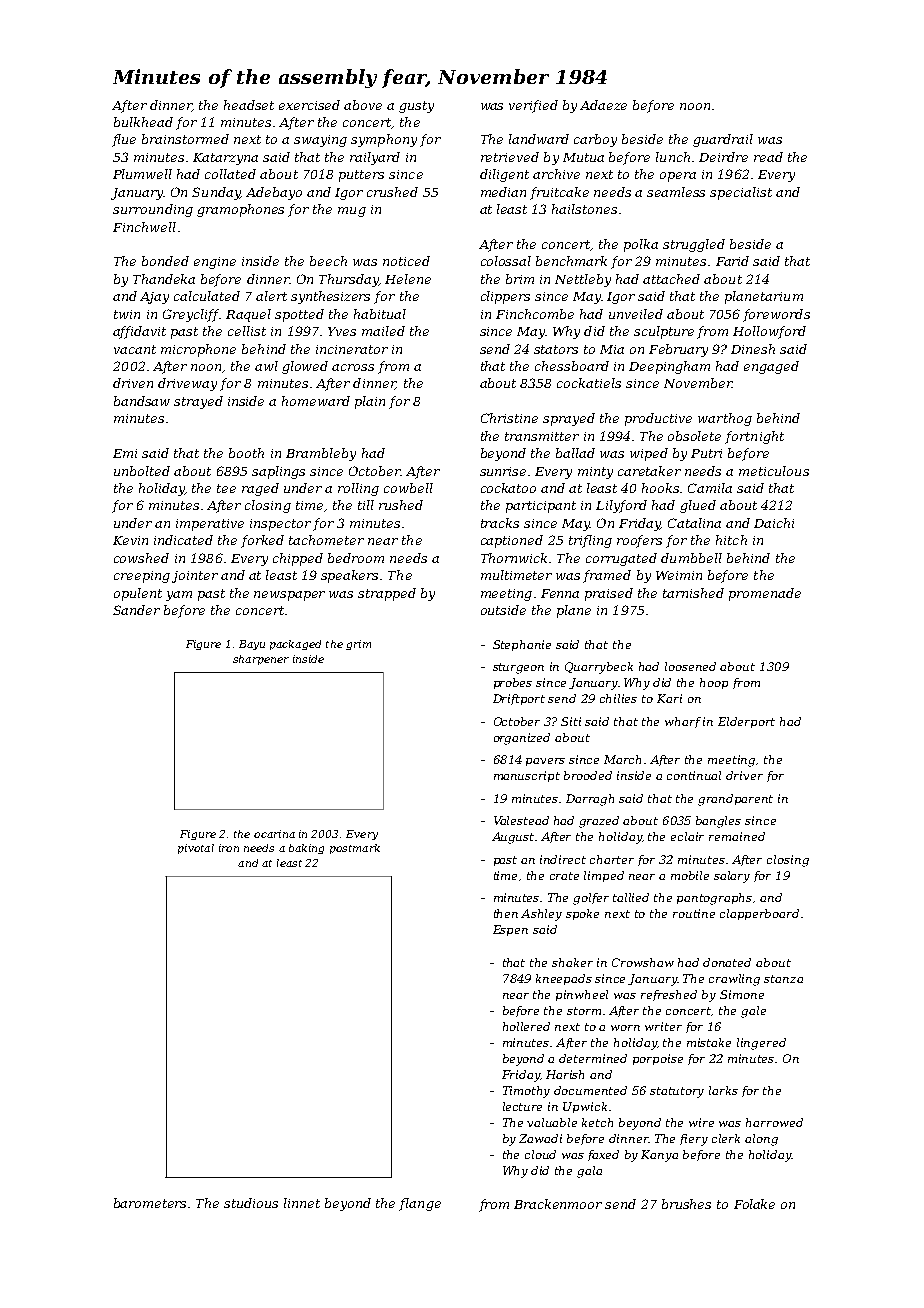 The width and height of the image is (924, 1308). What do you see at coordinates (358, 489) in the image?
I see `rolling` at bounding box center [358, 489].
